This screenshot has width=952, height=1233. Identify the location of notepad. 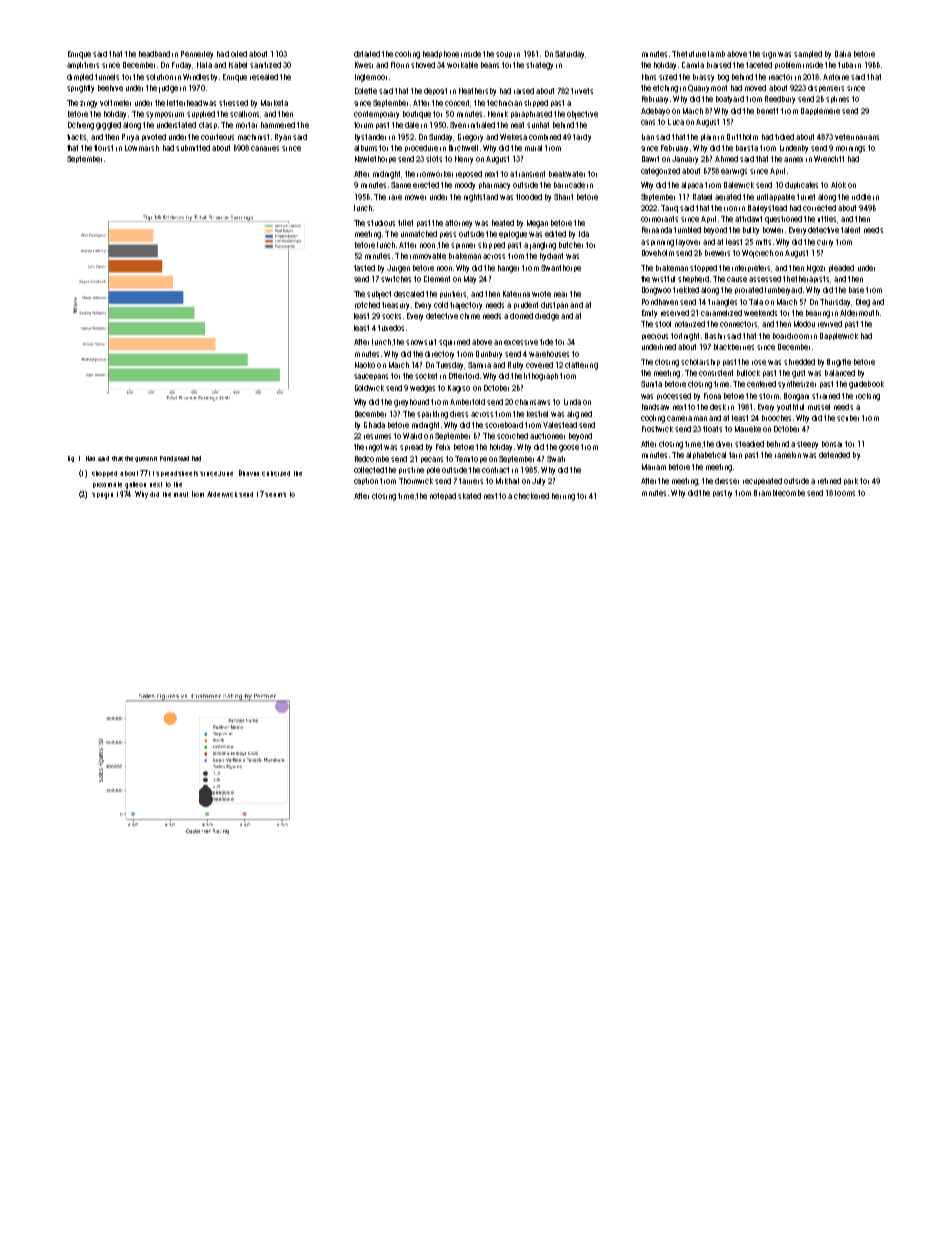
(443, 496).
